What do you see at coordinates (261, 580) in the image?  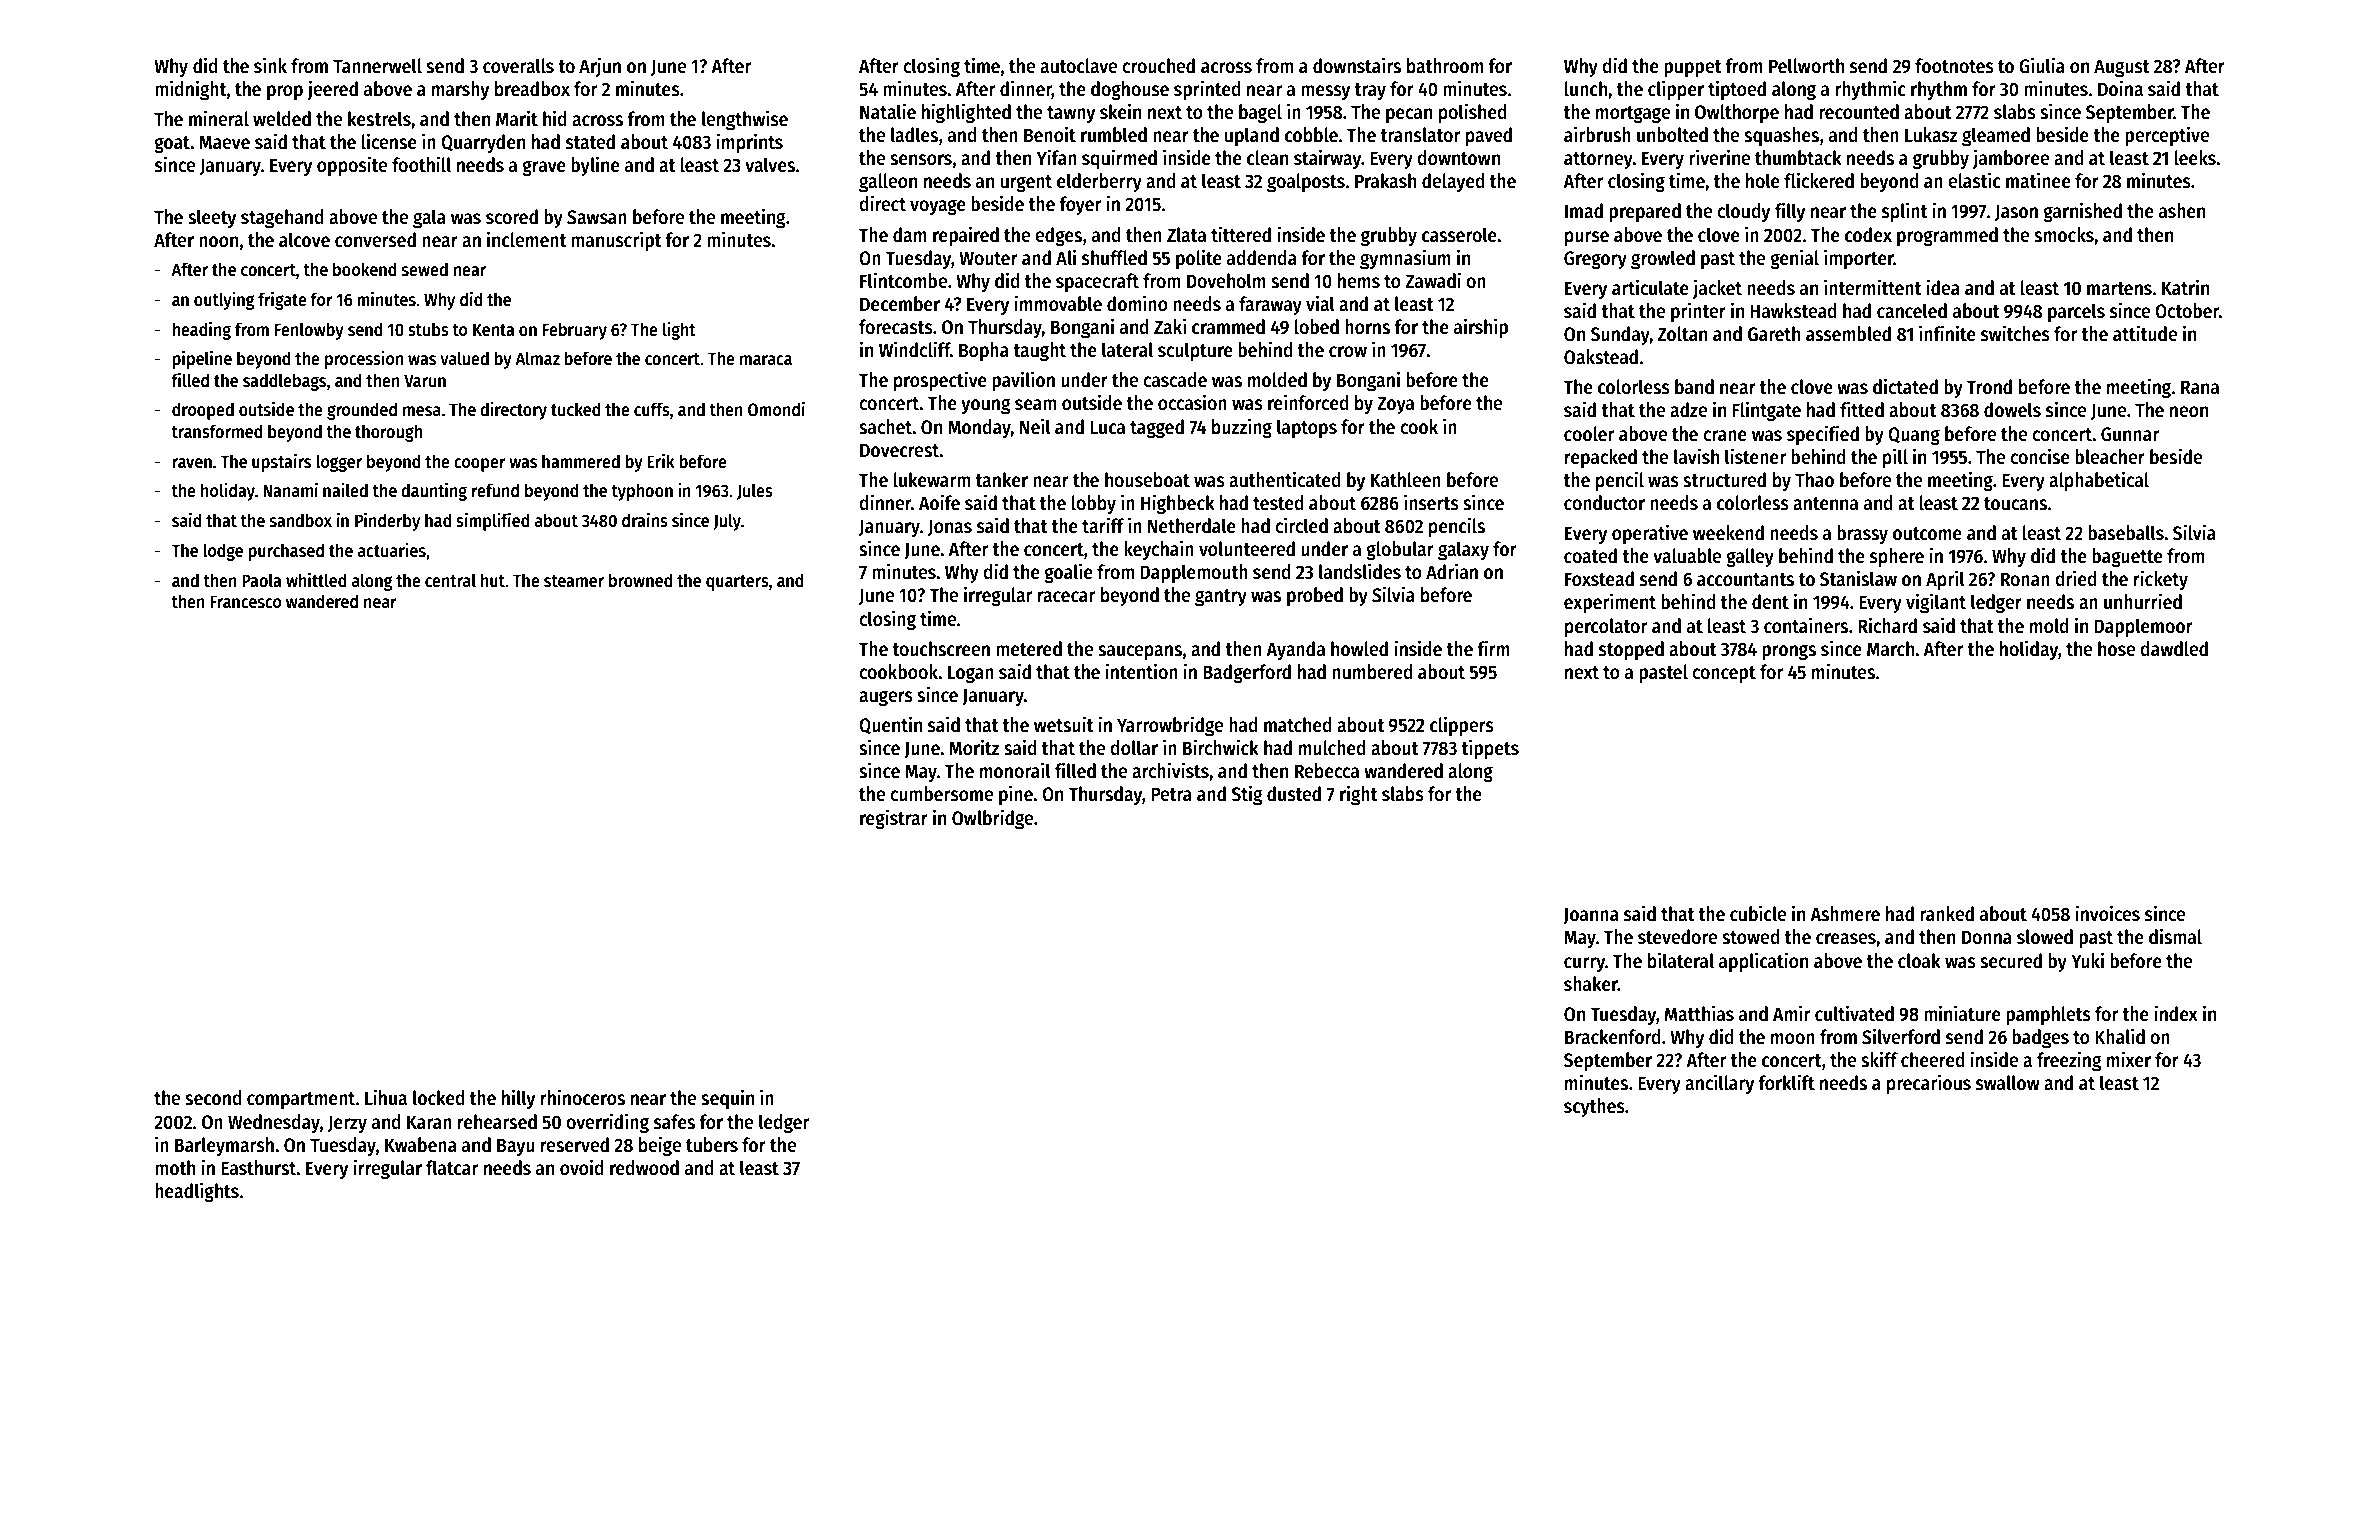 I see `Paola` at bounding box center [261, 580].
